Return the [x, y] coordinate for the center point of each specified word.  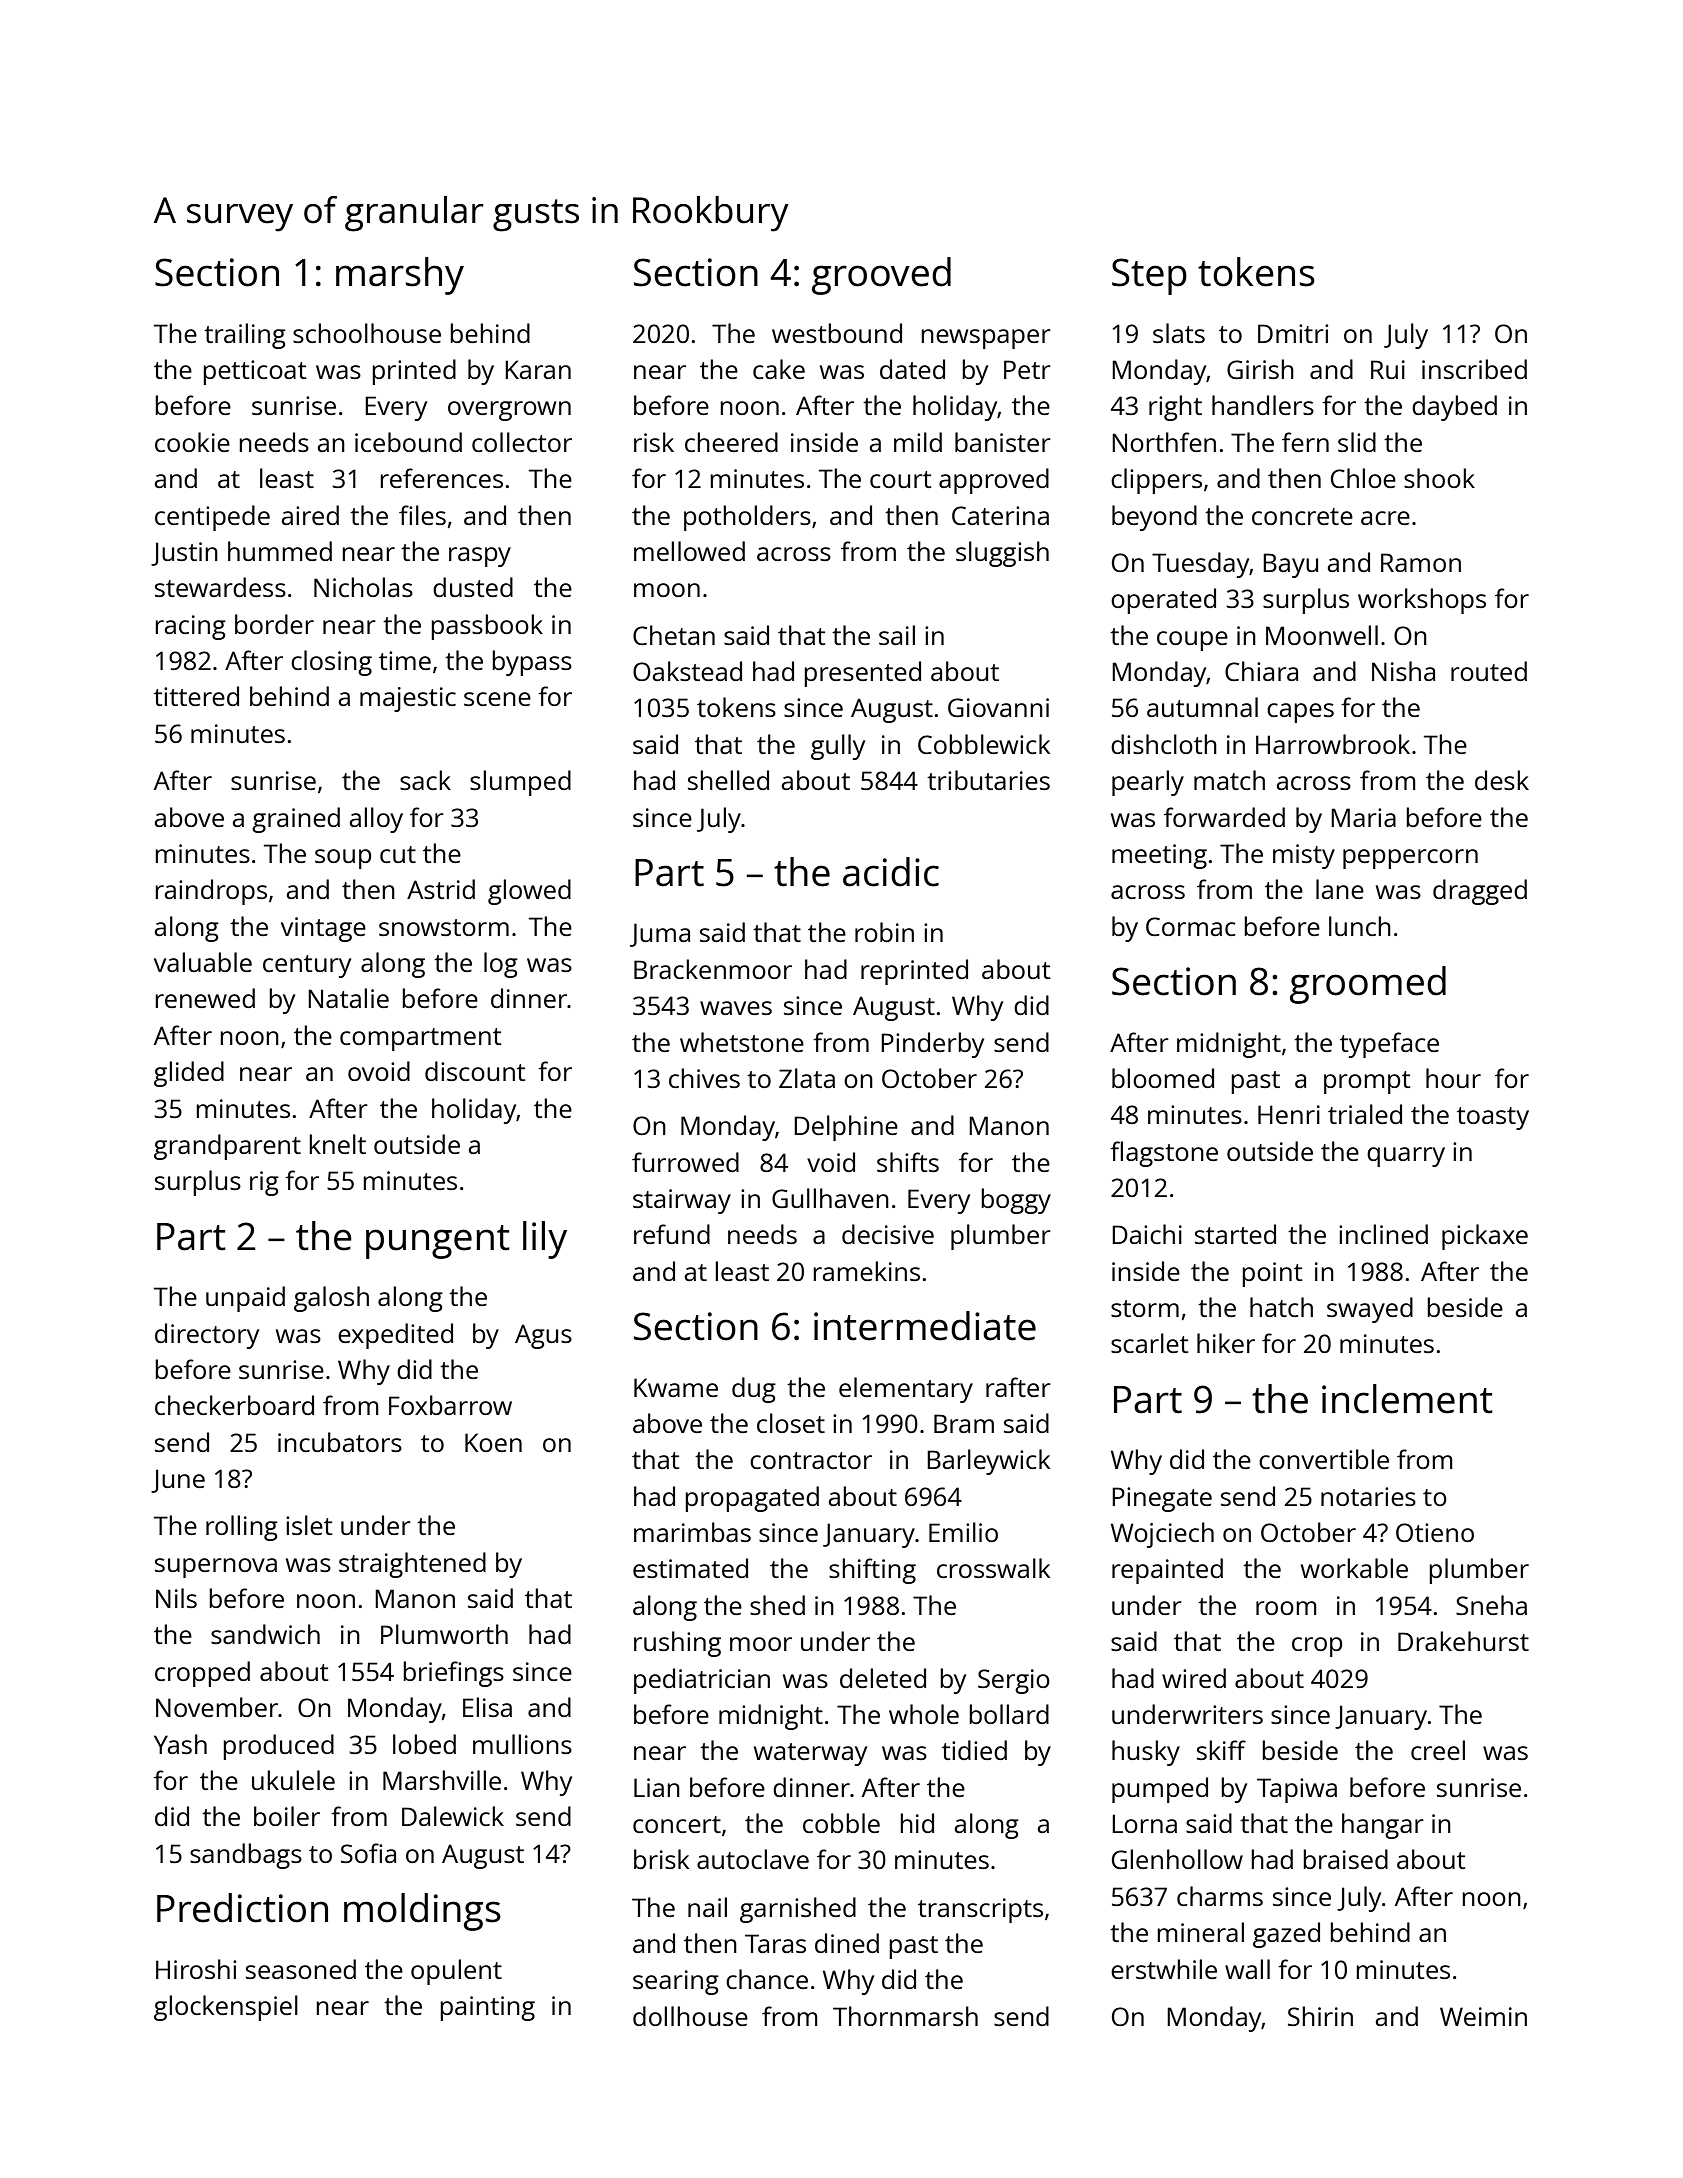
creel [1438, 1750]
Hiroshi [196, 1969]
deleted [883, 1678]
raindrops [211, 892]
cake [779, 369]
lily [545, 1240]
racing [190, 627]
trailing [245, 336]
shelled [728, 780]
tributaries [988, 780]
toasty [1493, 1118]
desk [1502, 780]
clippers [1156, 481]
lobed [424, 1744]
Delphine [846, 1128]
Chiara [1261, 671]
